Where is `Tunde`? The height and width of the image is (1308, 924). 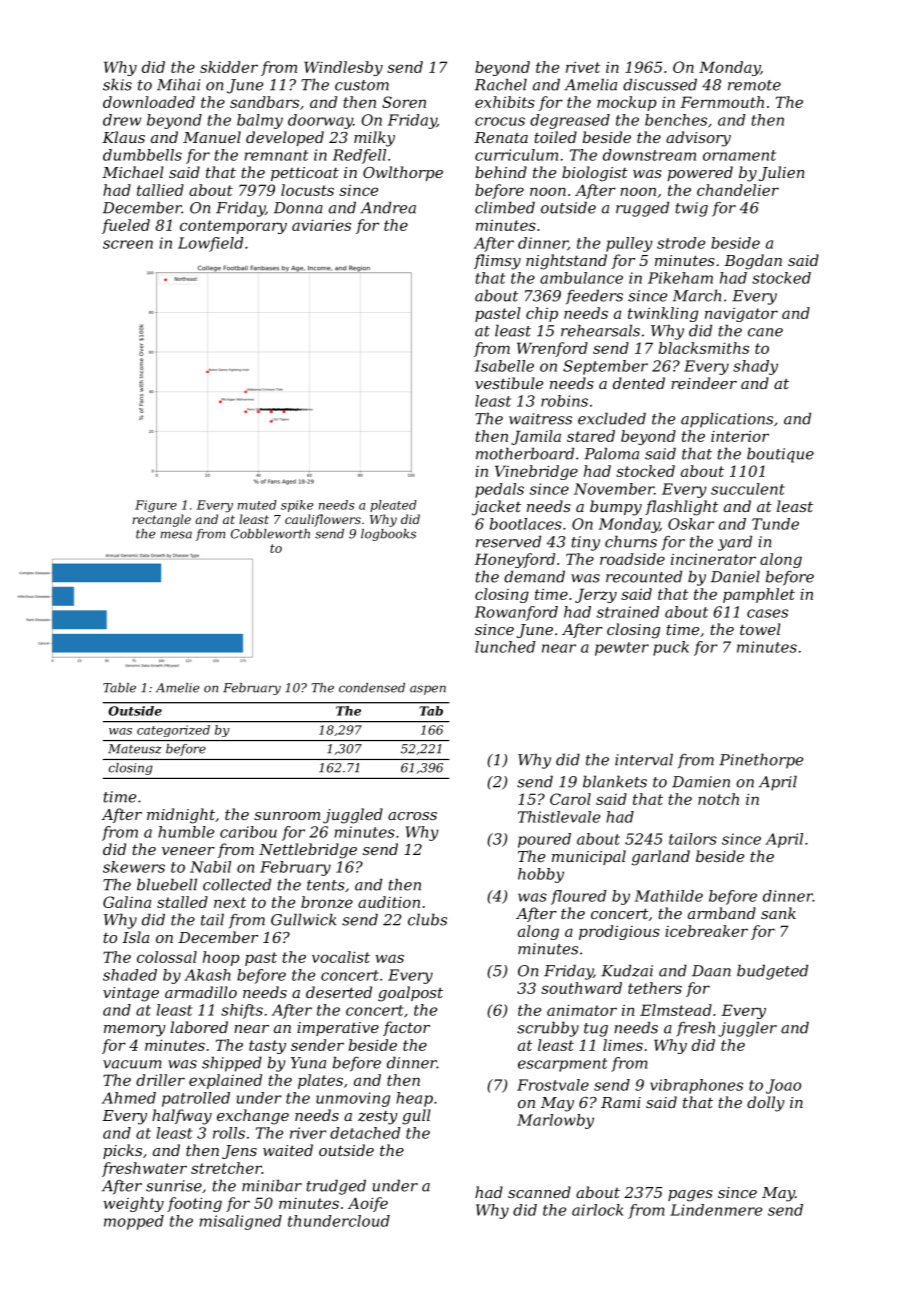
Tunde is located at coordinates (775, 524).
